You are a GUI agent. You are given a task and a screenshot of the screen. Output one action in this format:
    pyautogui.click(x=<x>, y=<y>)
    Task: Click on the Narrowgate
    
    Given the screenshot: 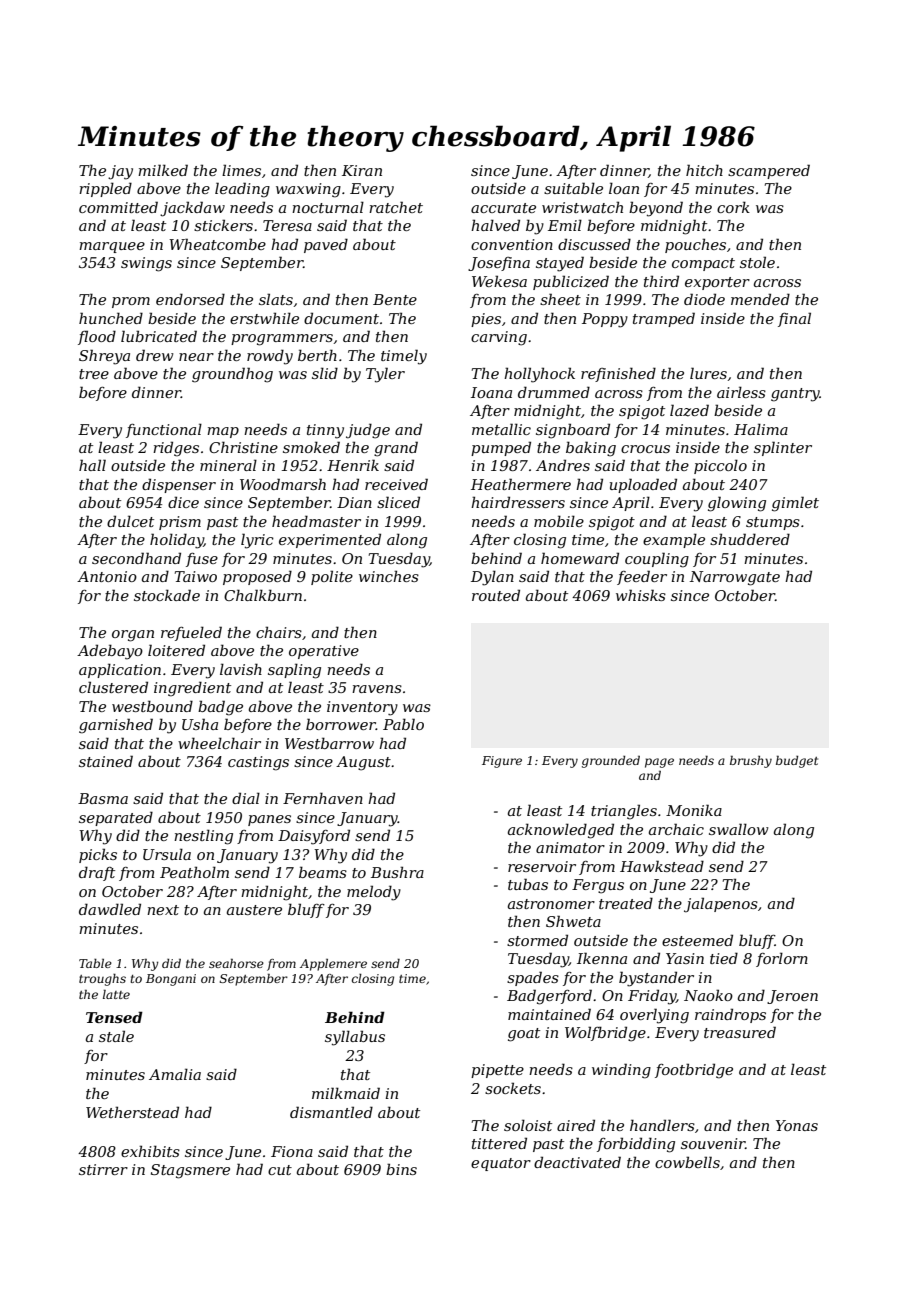 What is the action you would take?
    pyautogui.click(x=735, y=578)
